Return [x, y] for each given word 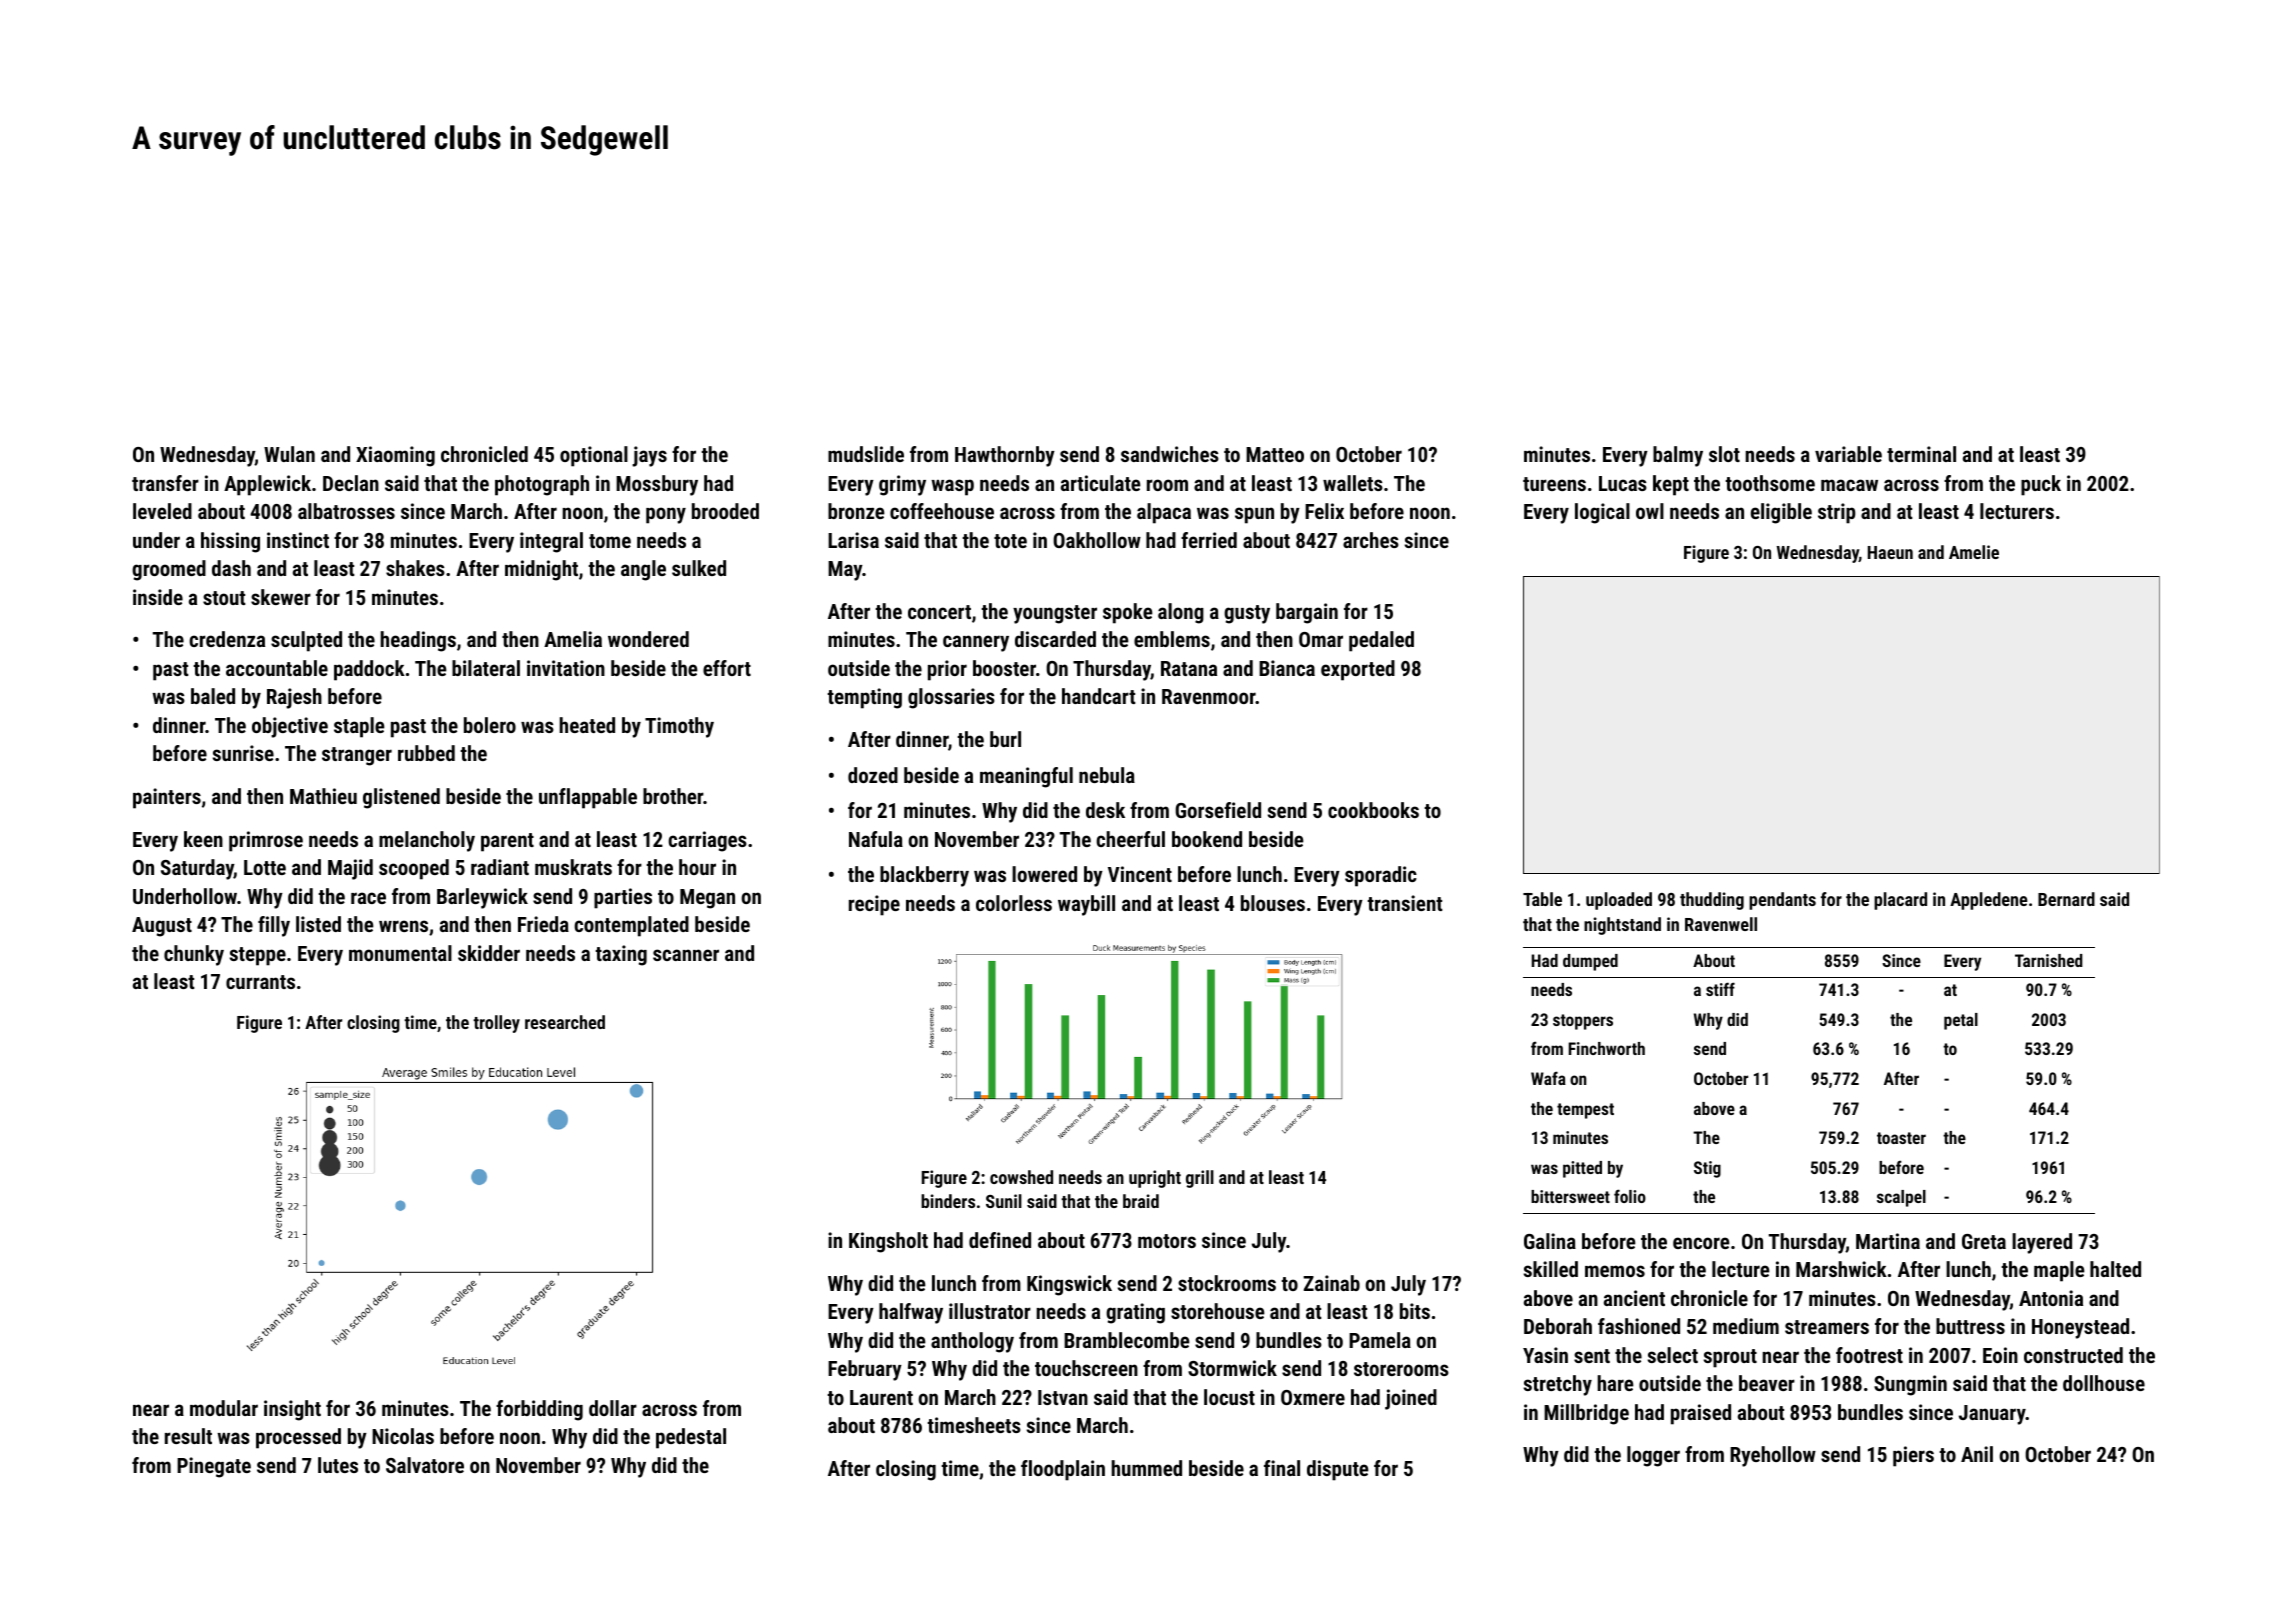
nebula [1107, 775]
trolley [496, 1024]
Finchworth [1607, 1048]
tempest [1585, 1111]
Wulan [289, 454]
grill [1200, 1179]
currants [260, 982]
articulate [1101, 483]
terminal [1921, 454]
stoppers [1583, 1022]
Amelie [1974, 552]
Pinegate [214, 1467]
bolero [490, 725]
